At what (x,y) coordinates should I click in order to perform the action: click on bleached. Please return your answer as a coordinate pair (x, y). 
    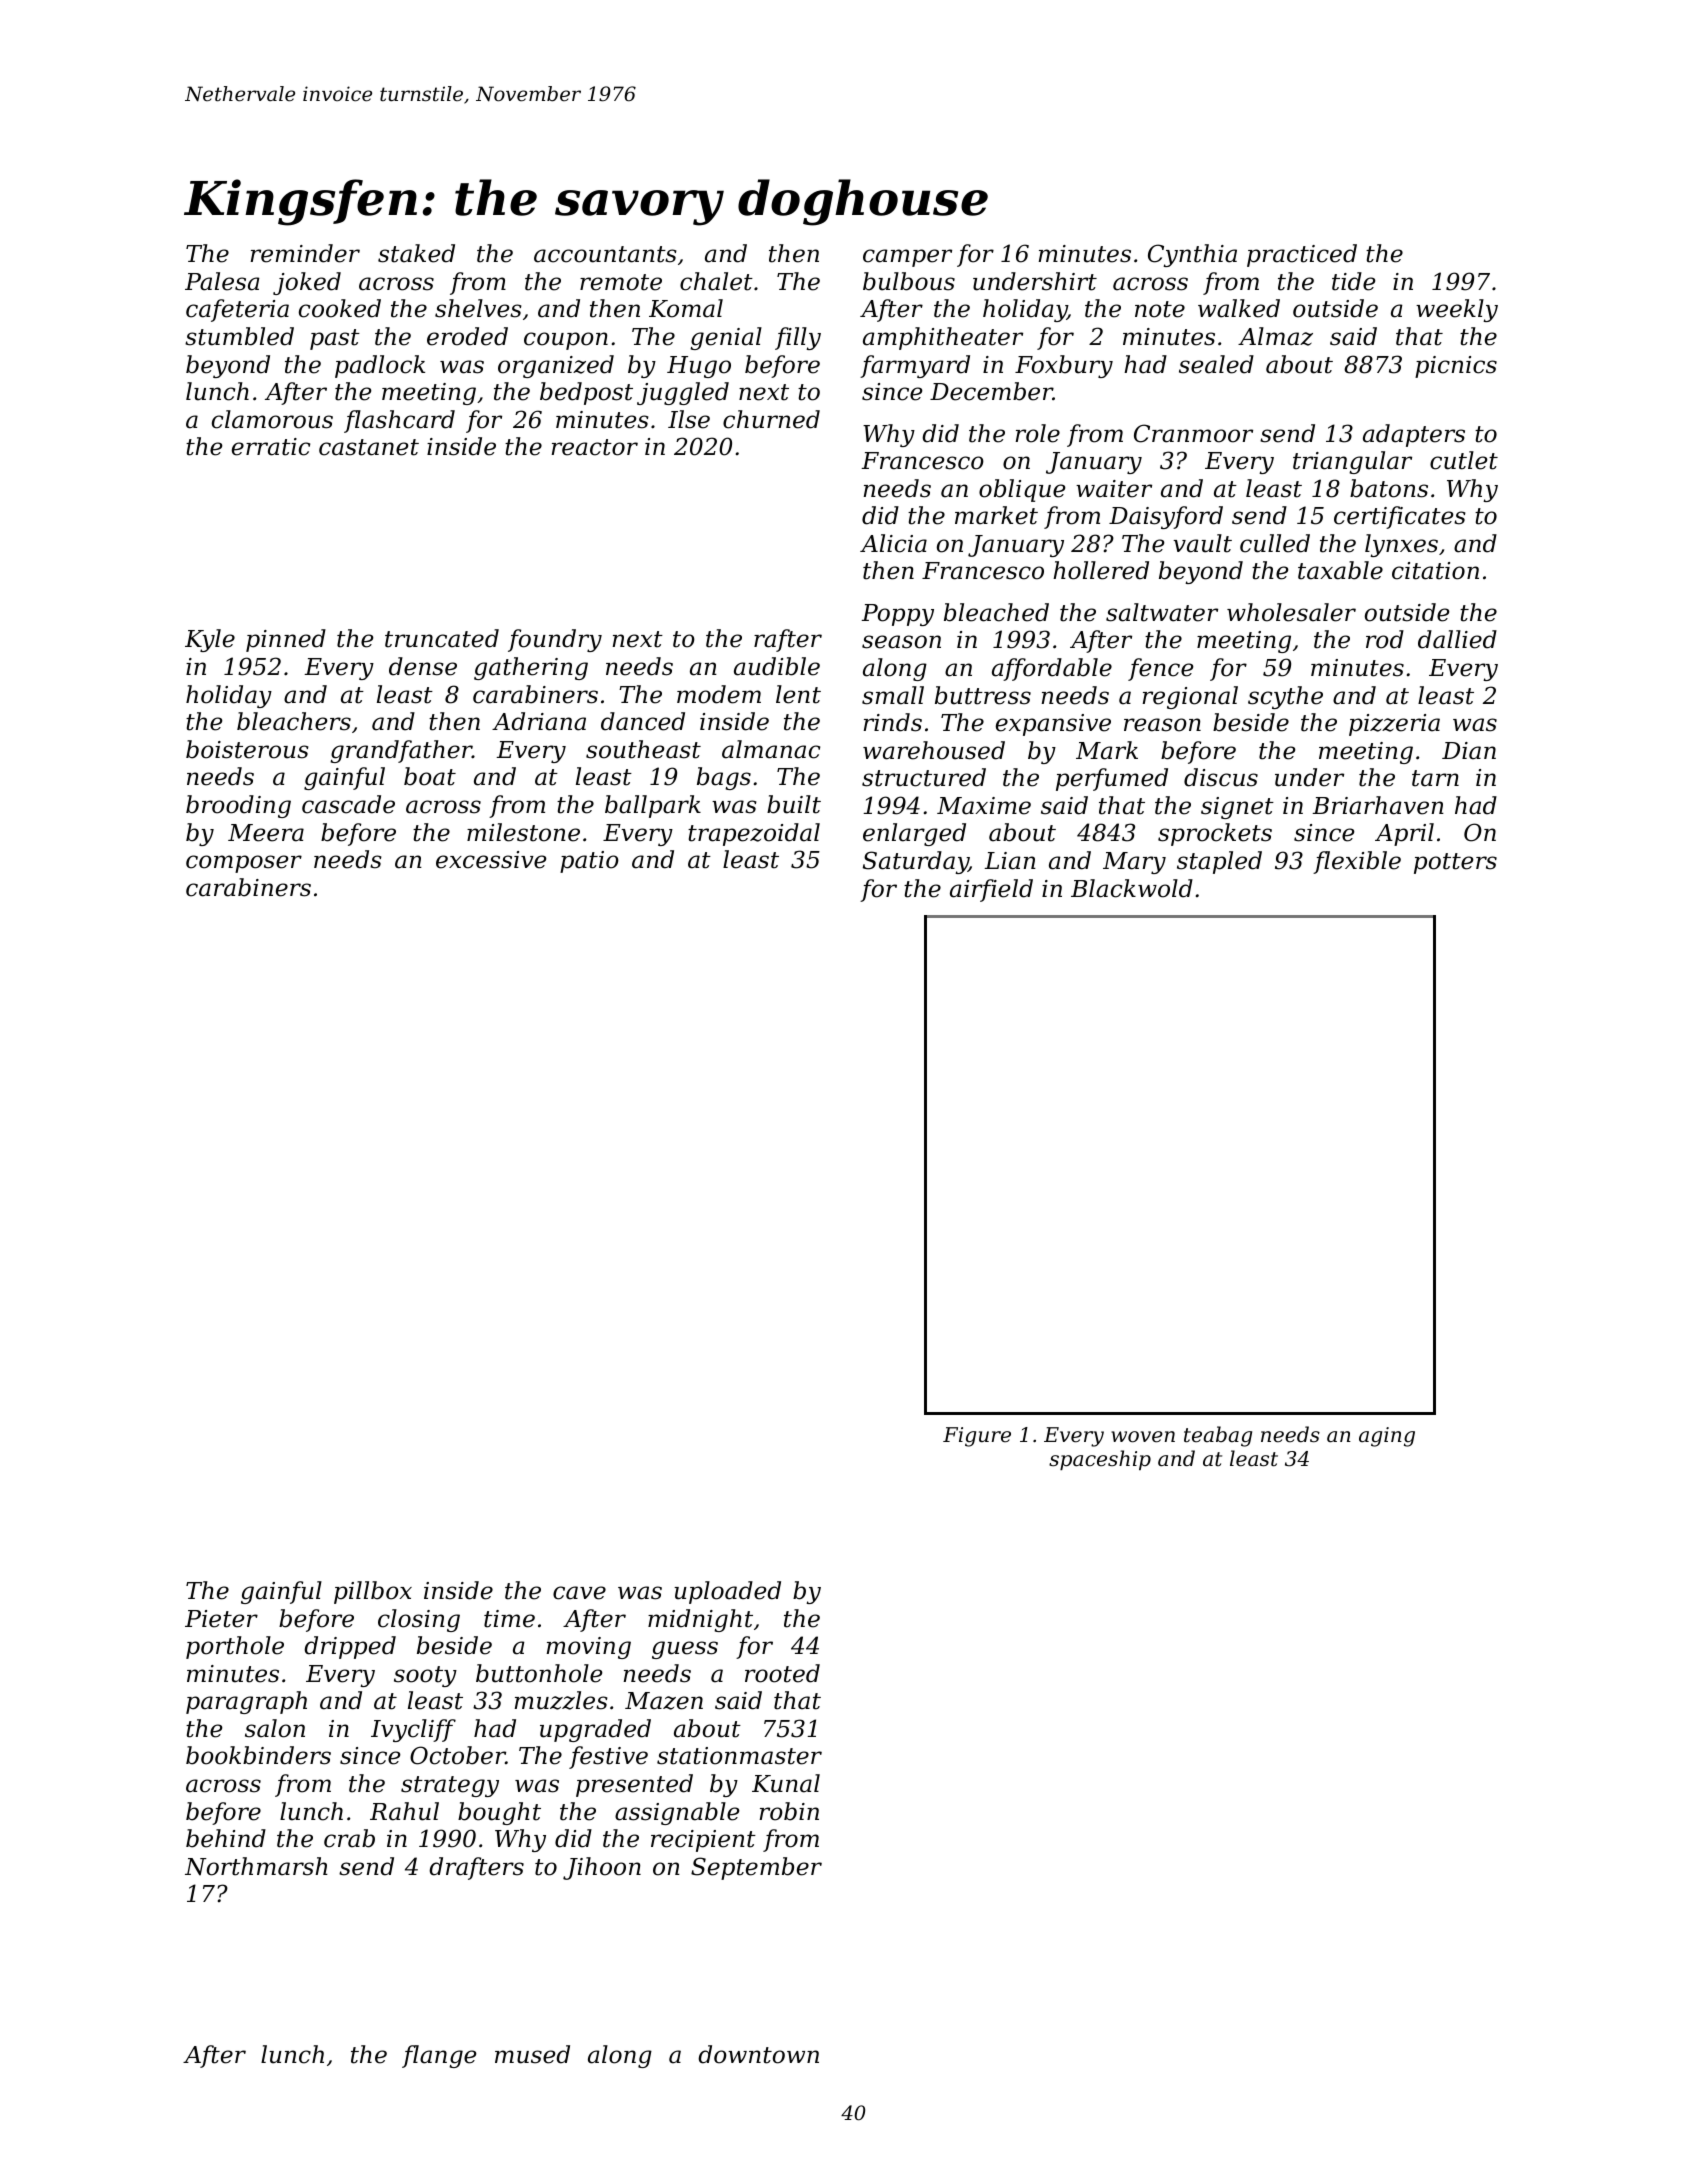
    Looking at the image, I should click on (996, 612).
